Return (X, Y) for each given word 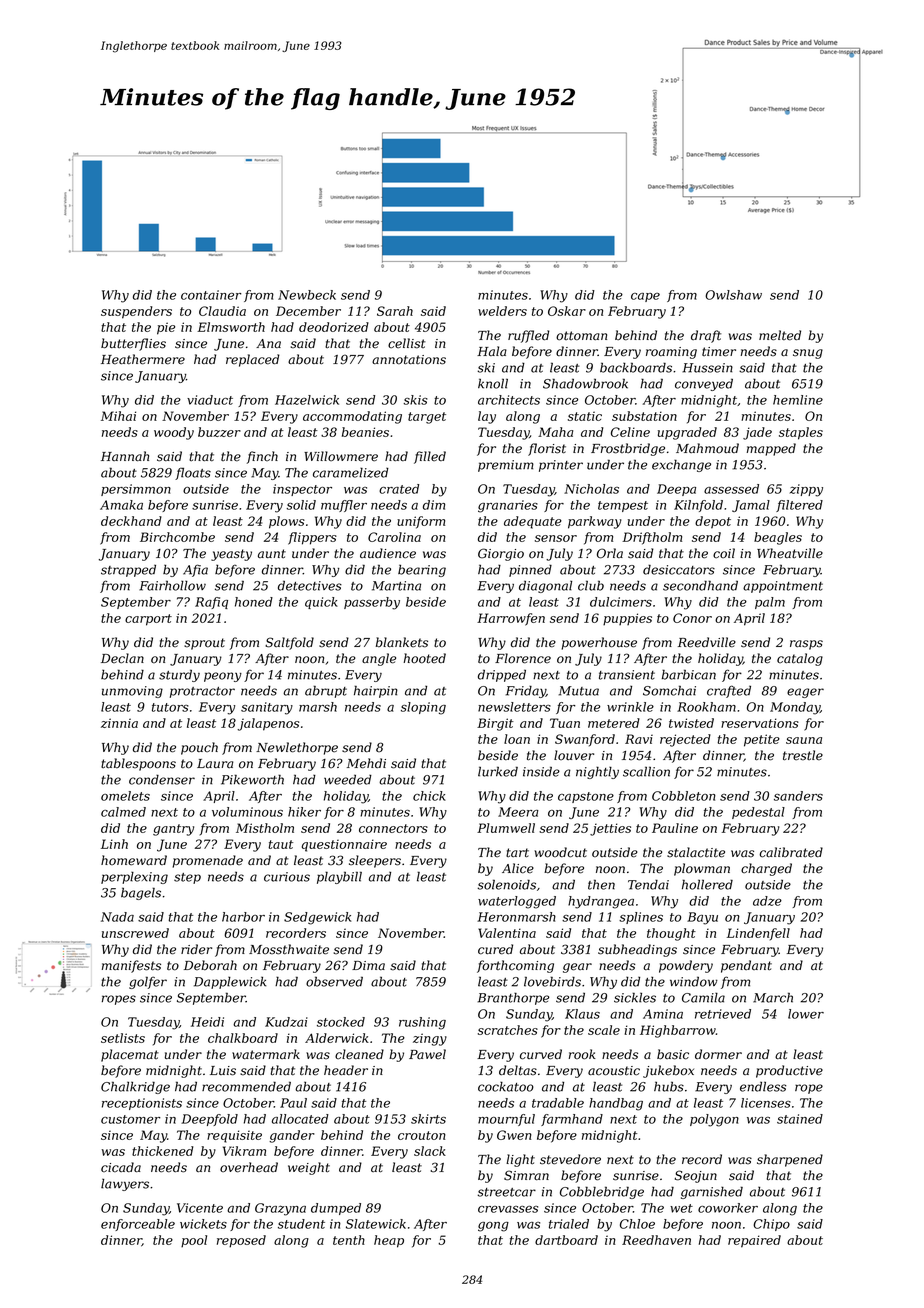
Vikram (244, 1151)
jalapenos (268, 724)
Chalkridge (135, 1087)
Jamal (751, 506)
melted (780, 335)
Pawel (427, 1054)
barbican (689, 674)
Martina (396, 586)
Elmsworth (231, 327)
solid (301, 505)
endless (763, 1086)
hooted (424, 658)
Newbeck (307, 295)
